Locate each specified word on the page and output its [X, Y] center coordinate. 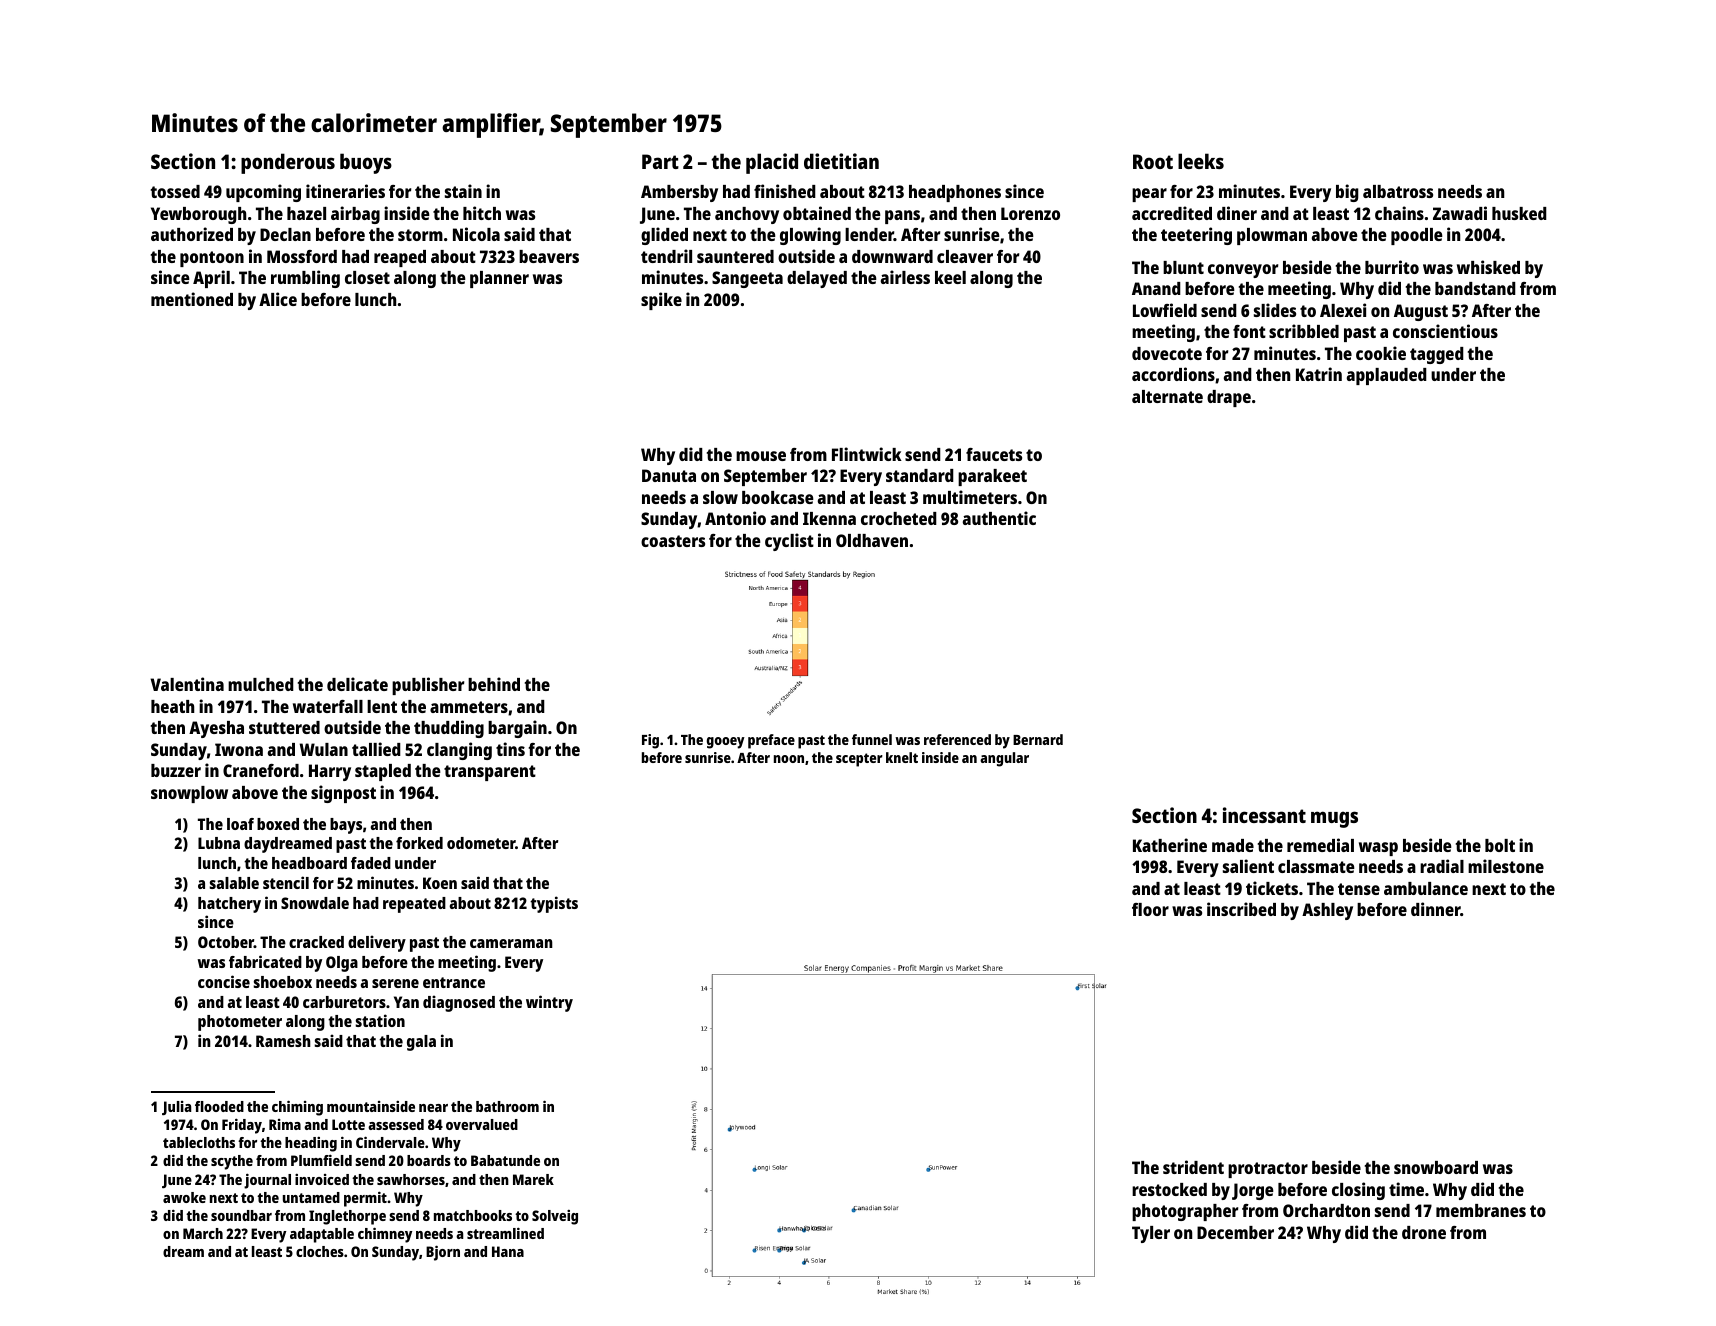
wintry [549, 1003]
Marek [533, 1179]
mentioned [192, 299]
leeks [1201, 161]
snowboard [1436, 1167]
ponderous [288, 163]
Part [660, 161]
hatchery [229, 905]
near [433, 1108]
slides [1275, 310]
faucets [994, 454]
